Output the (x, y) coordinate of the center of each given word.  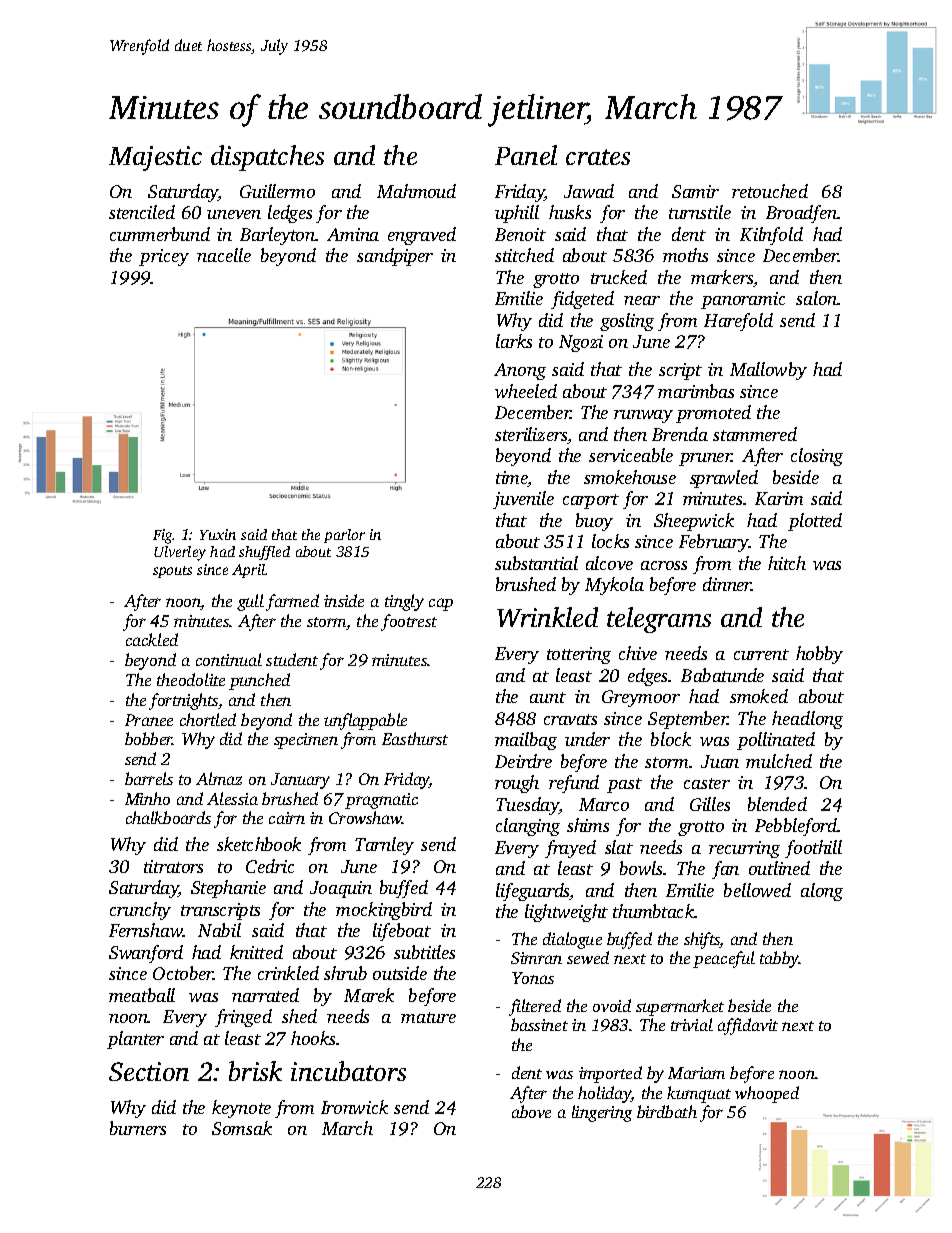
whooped (767, 1094)
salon (817, 298)
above (531, 1111)
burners (138, 1128)
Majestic (155, 158)
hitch (787, 563)
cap (441, 604)
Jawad (589, 191)
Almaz (219, 778)
